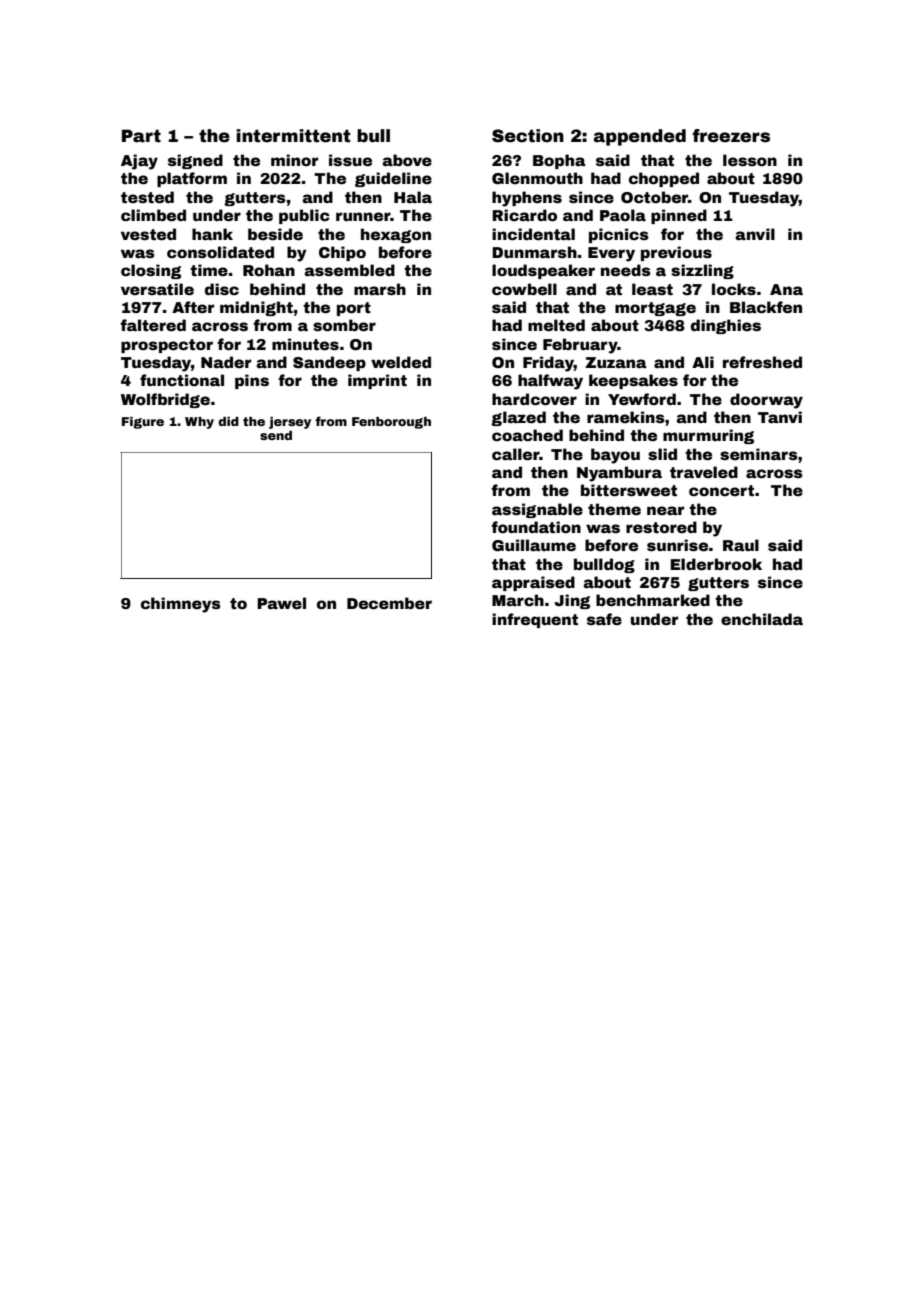  Describe the element at coordinates (181, 605) in the page. I see `chimneys` at that location.
